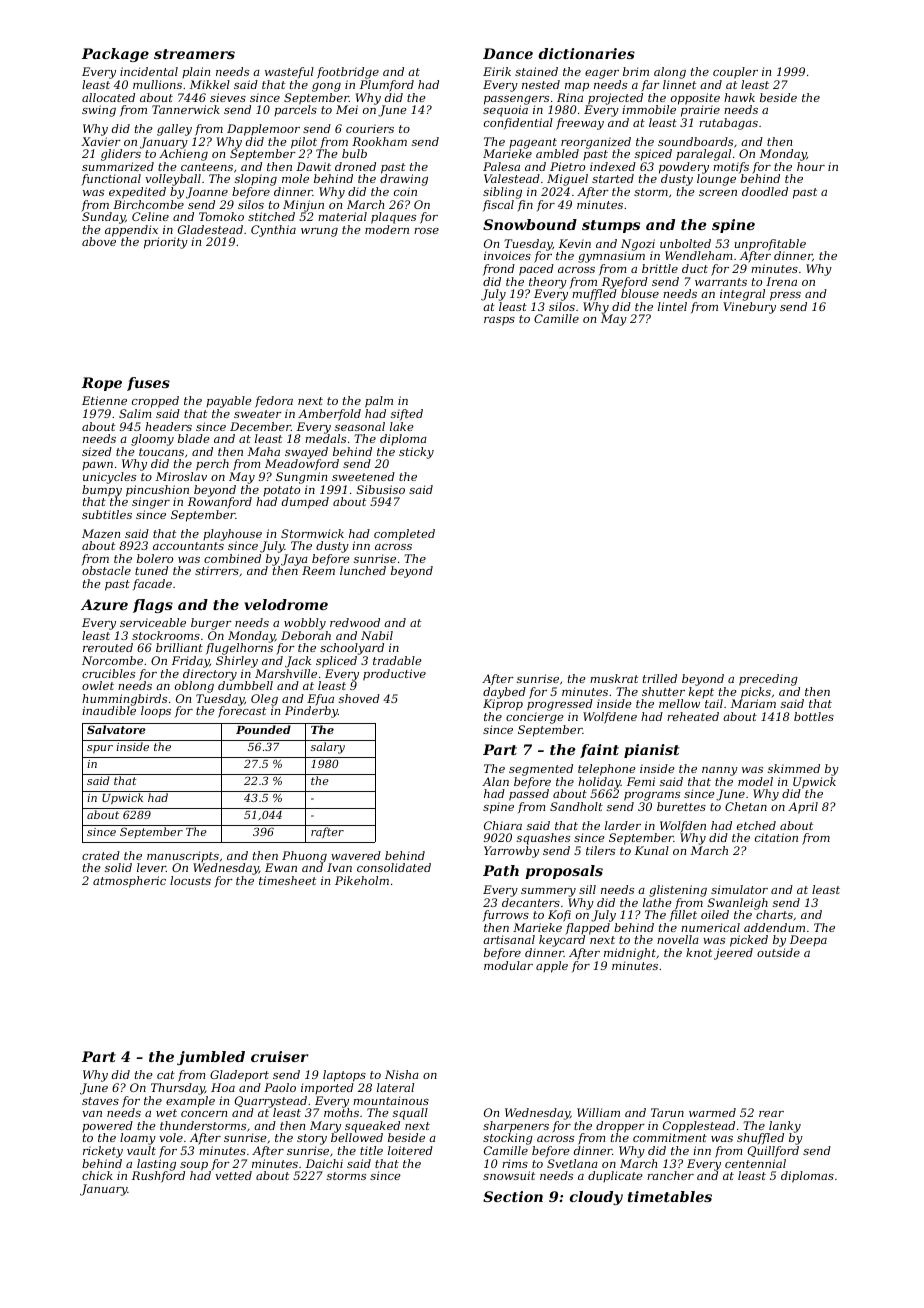 This page has width=924, height=1308. Describe the element at coordinates (339, 868) in the page. I see `Ivan` at that location.
